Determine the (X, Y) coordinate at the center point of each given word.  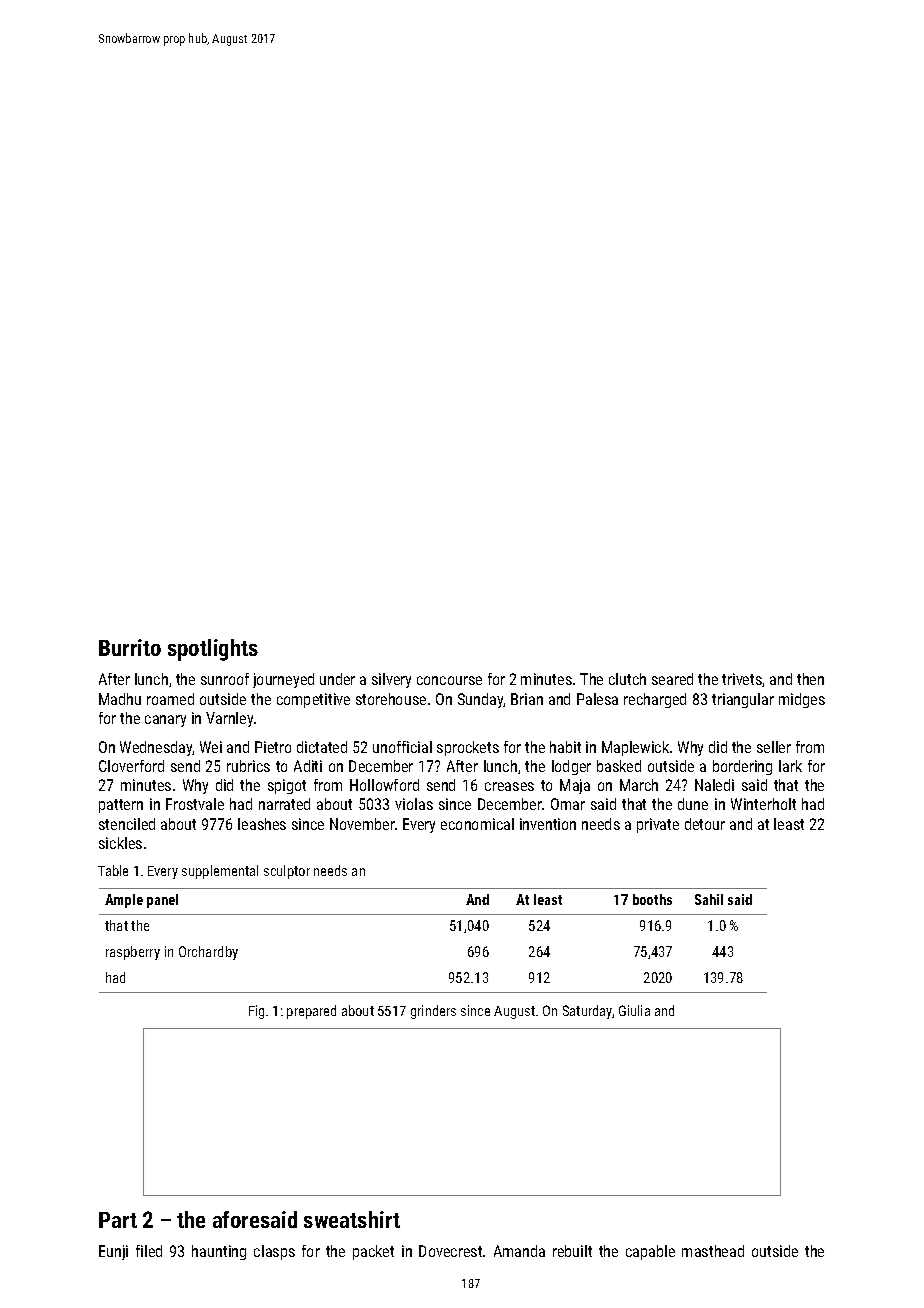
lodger (571, 767)
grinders (433, 1012)
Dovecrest (450, 1251)
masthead (713, 1251)
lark (790, 766)
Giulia (634, 1010)
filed (149, 1251)
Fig (256, 1012)
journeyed (283, 680)
